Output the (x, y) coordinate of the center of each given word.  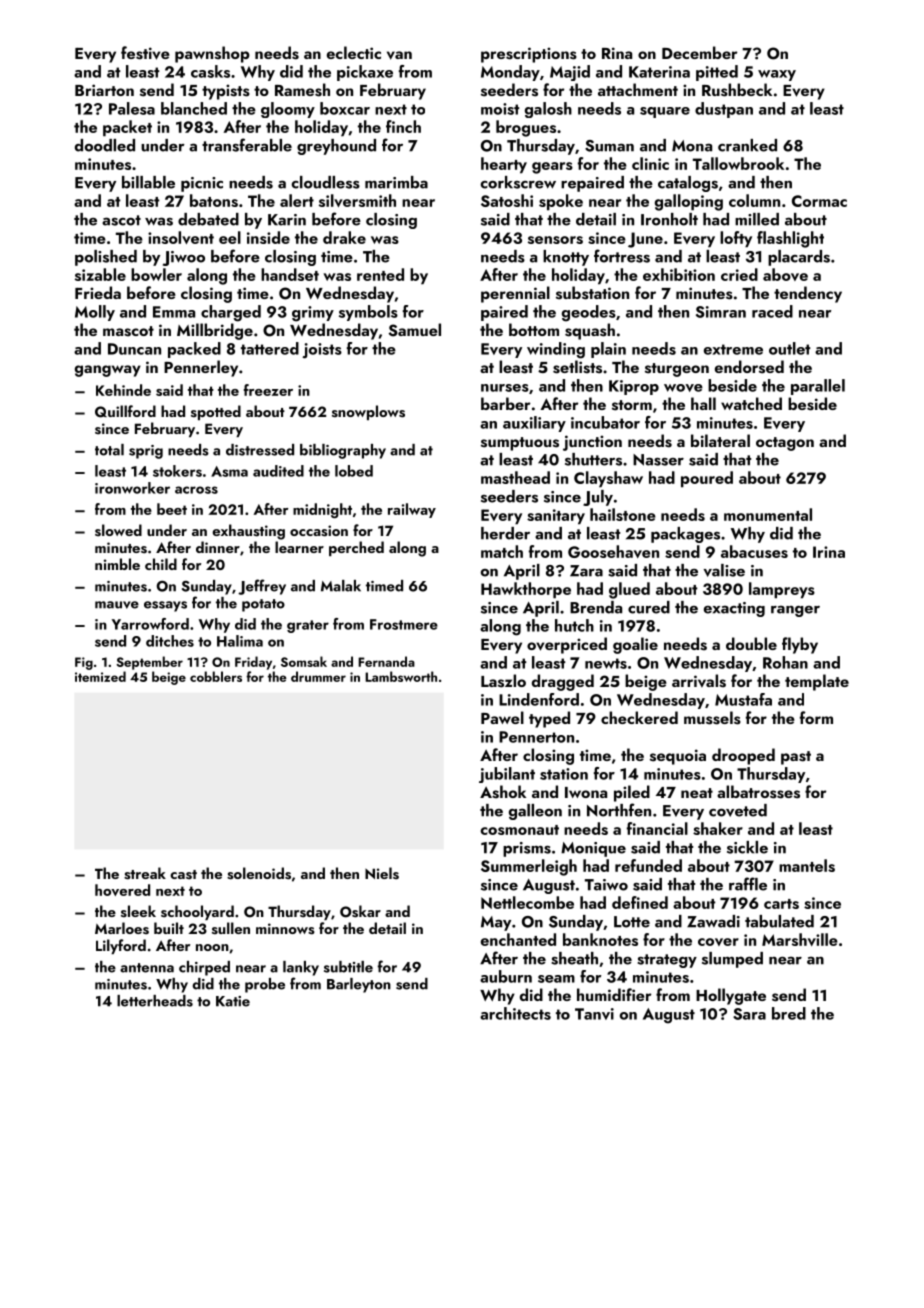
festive (145, 53)
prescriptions (529, 55)
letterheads (155, 1001)
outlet (789, 348)
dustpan (724, 110)
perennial (515, 294)
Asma (229, 471)
